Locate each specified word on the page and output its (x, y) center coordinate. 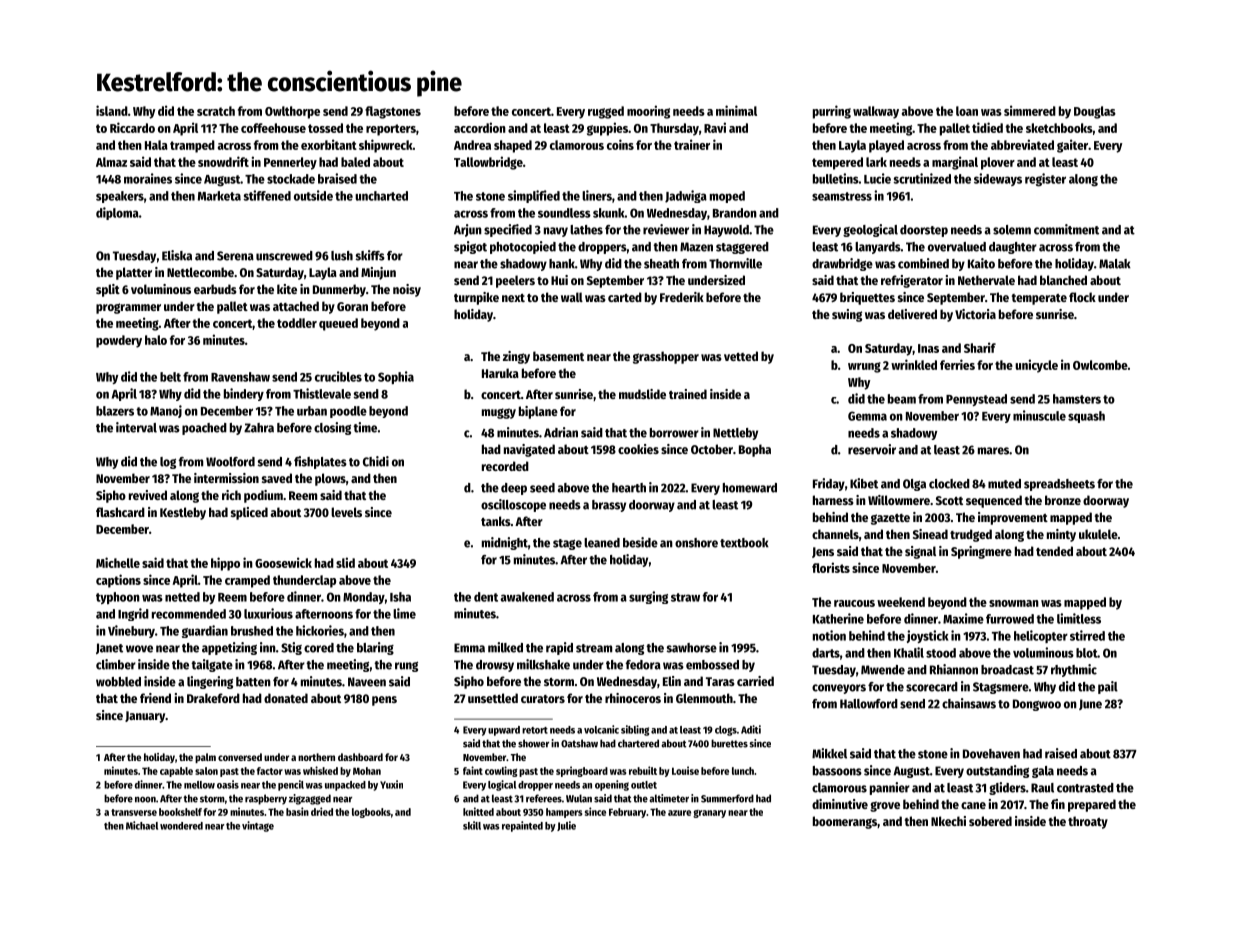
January (145, 717)
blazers (115, 411)
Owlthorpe (292, 112)
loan (967, 111)
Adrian (561, 432)
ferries (957, 364)
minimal (736, 110)
